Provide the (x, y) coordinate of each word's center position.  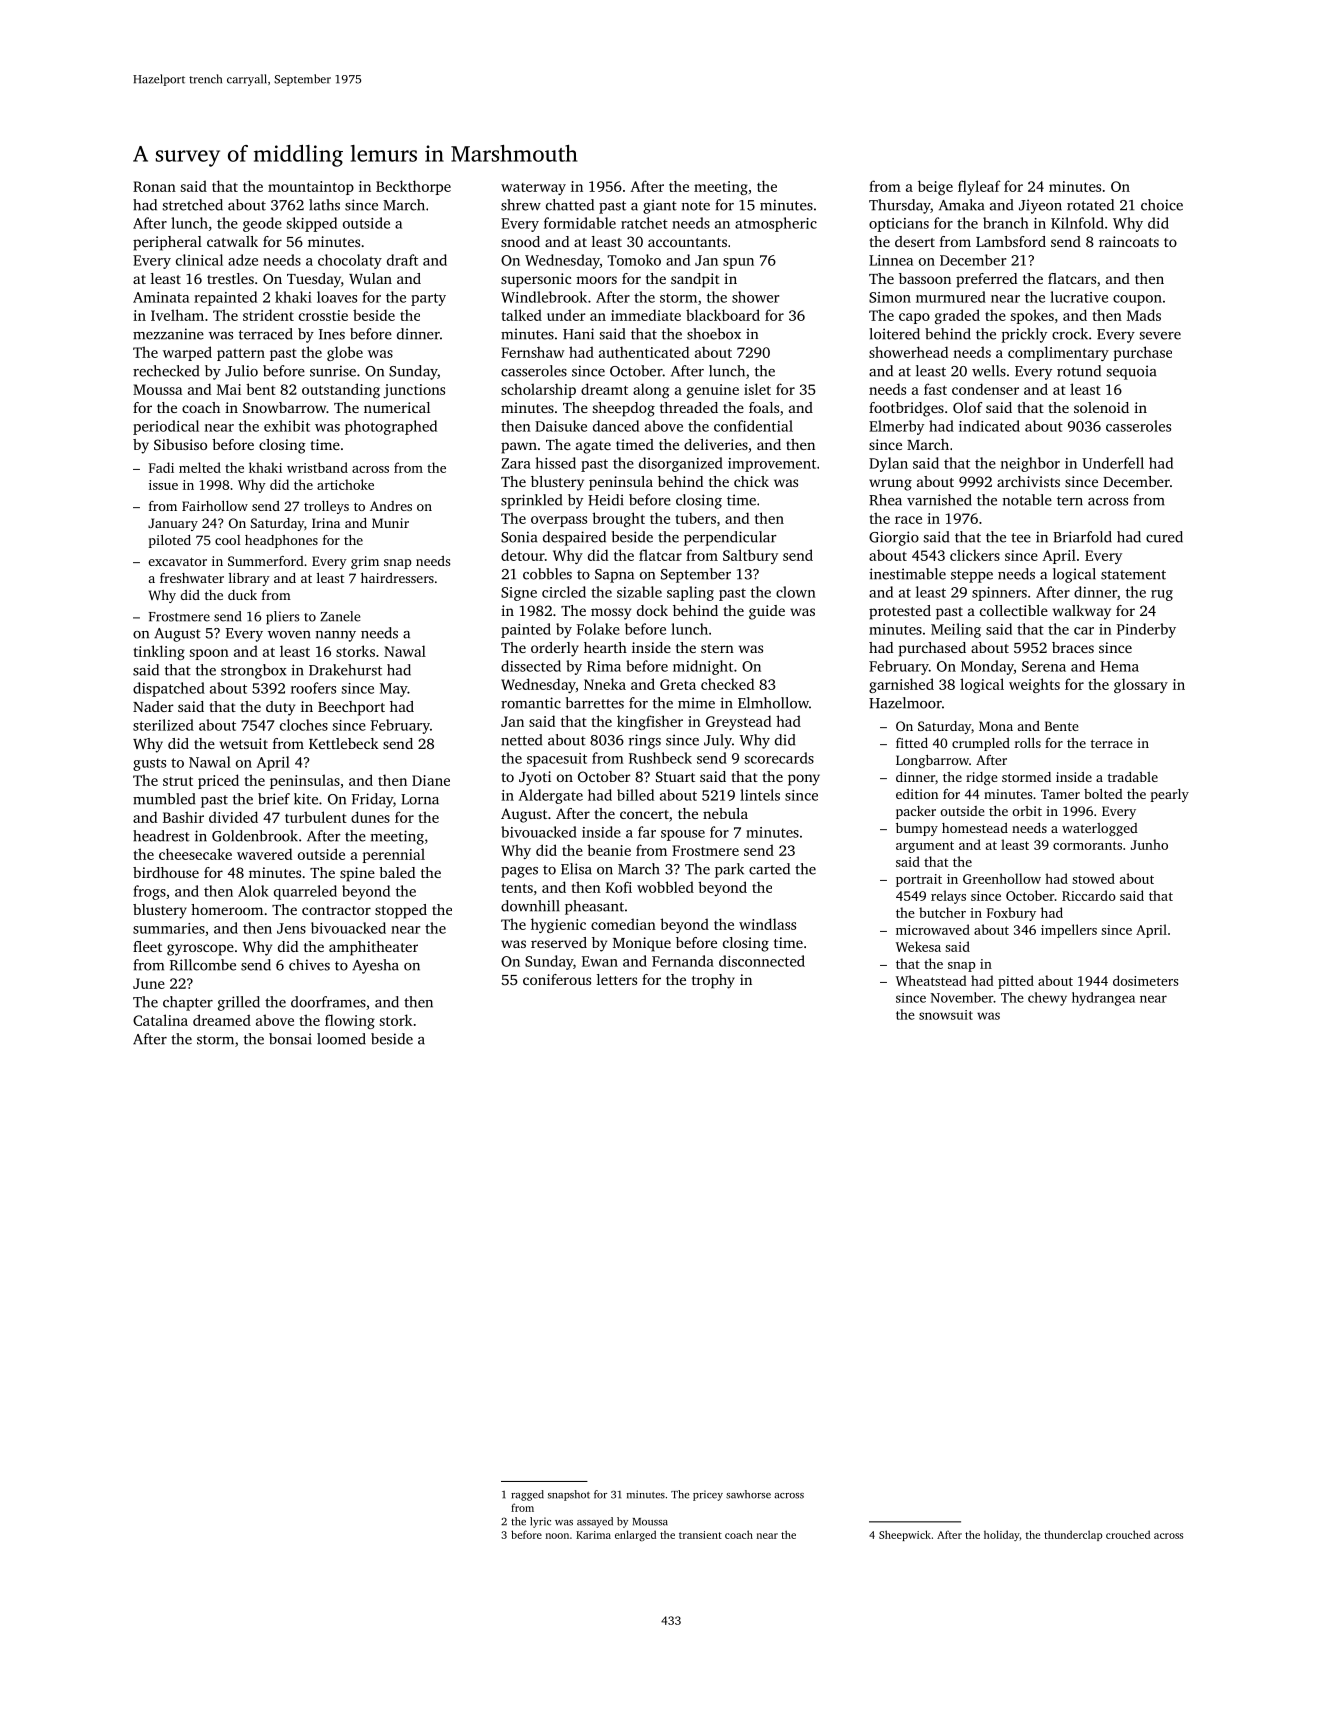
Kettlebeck (344, 743)
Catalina (160, 1020)
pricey (708, 1495)
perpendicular (730, 538)
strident (268, 315)
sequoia (1132, 372)
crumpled (981, 744)
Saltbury (750, 556)
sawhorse (748, 1494)
